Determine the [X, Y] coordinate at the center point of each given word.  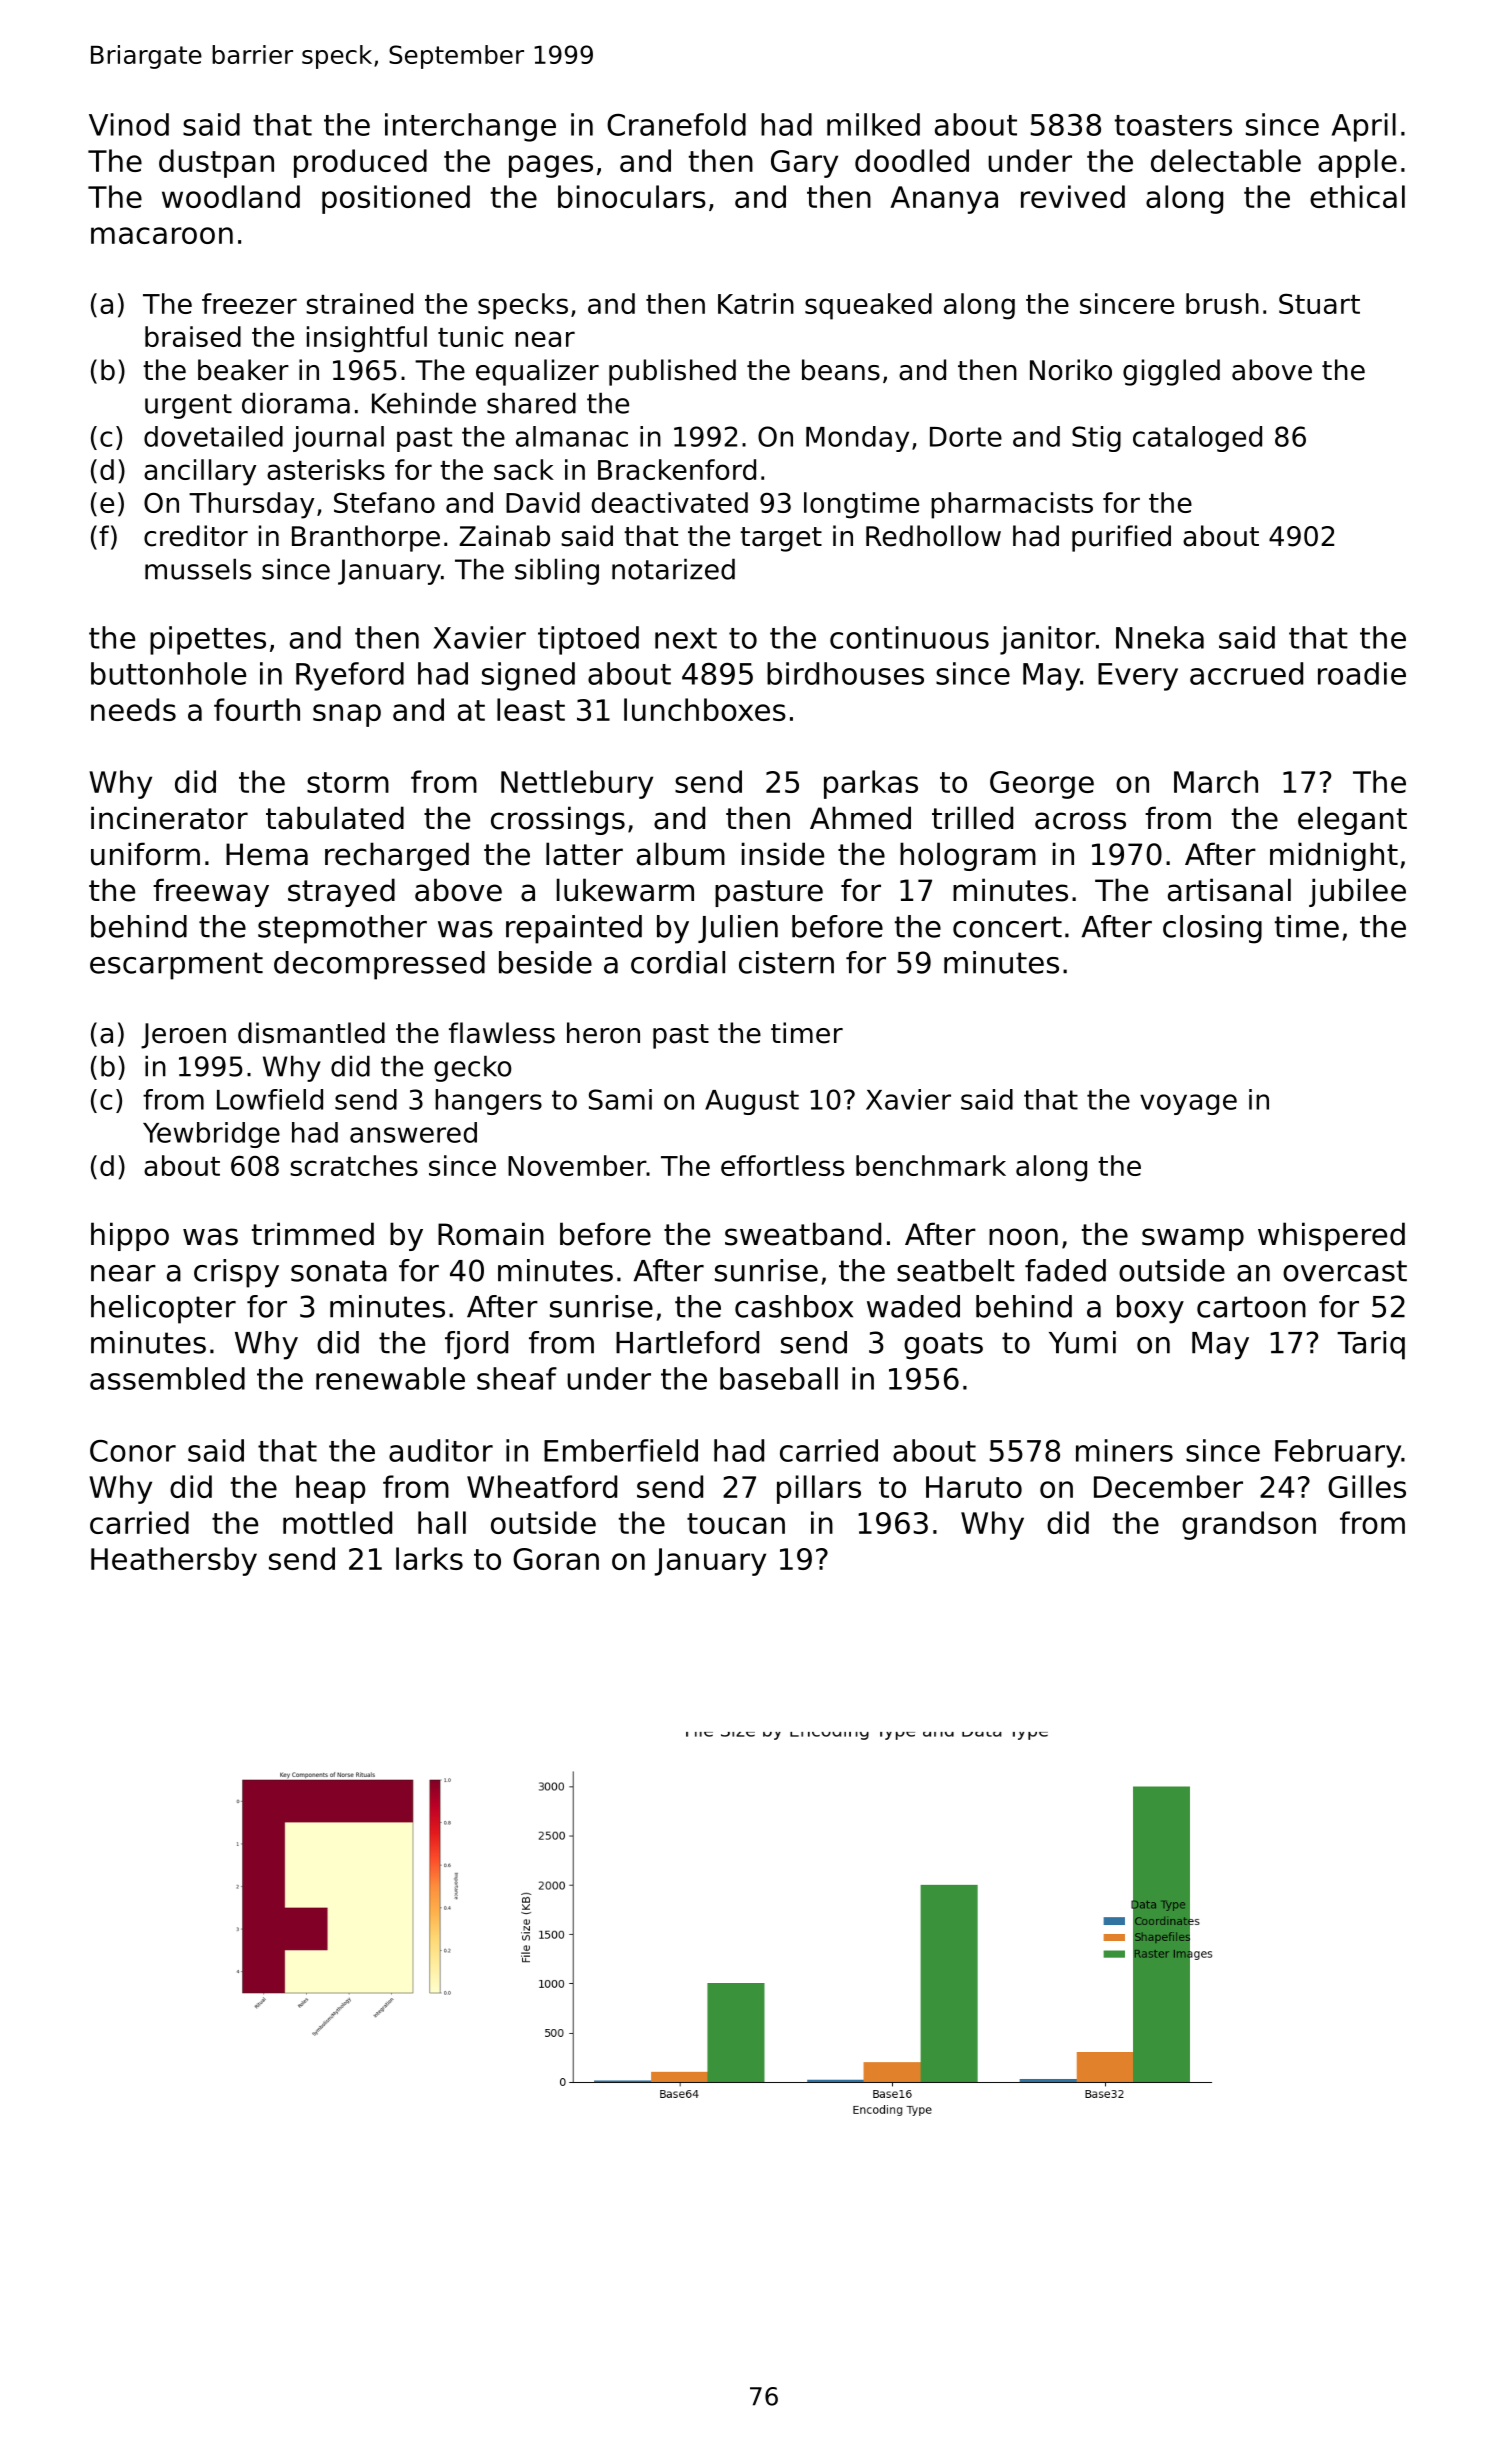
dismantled [311, 1033]
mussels [198, 569]
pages [551, 166]
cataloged [1197, 439]
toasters [1173, 125]
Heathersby [174, 1561]
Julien [738, 929]
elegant [1352, 820]
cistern [786, 962]
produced [360, 163]
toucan [736, 1523]
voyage [1188, 1104]
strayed [341, 892]
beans [841, 370]
